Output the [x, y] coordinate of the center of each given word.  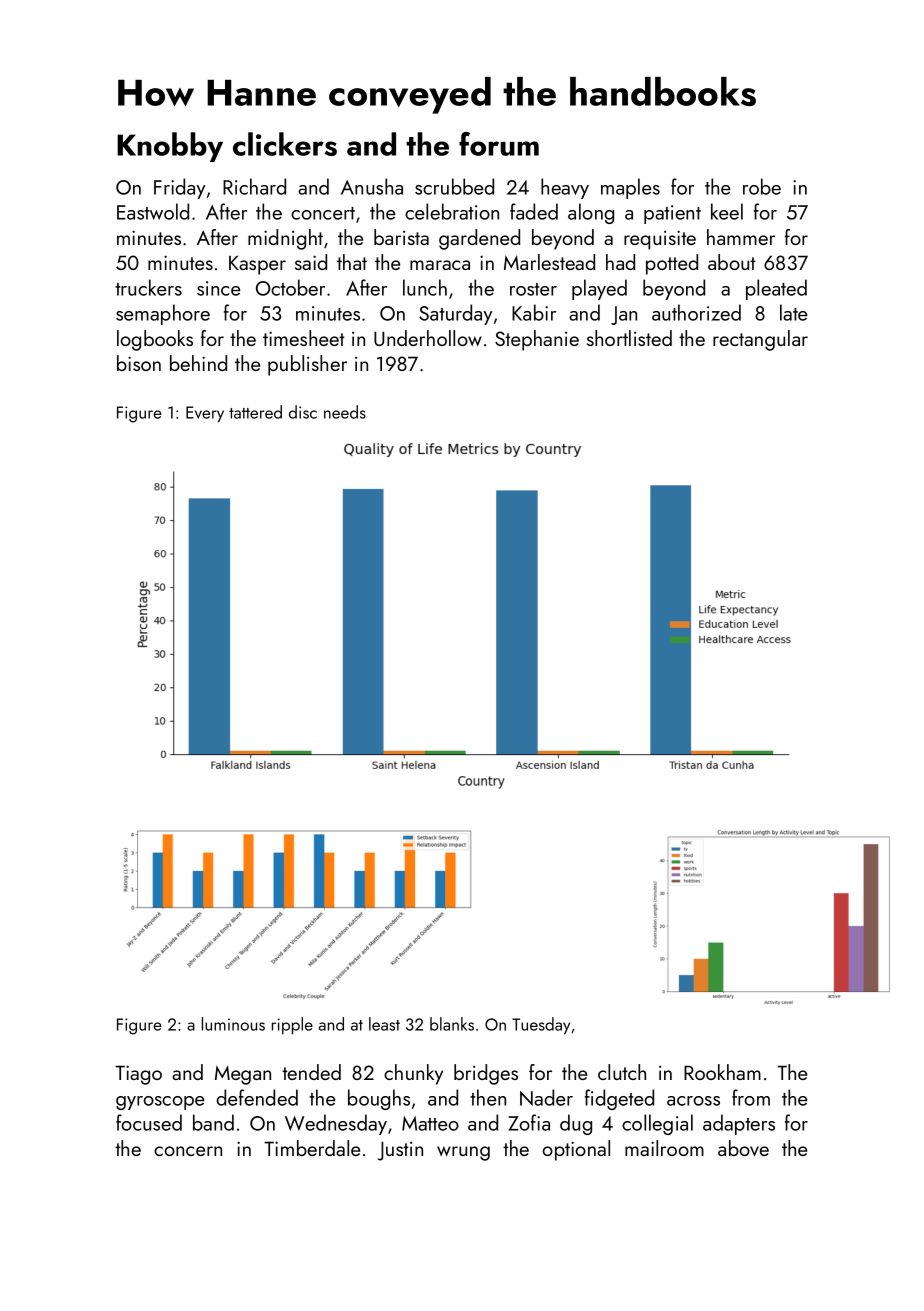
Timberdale [312, 1148]
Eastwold [153, 211]
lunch [425, 287]
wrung [463, 1153]
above [743, 1148]
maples [630, 188]
